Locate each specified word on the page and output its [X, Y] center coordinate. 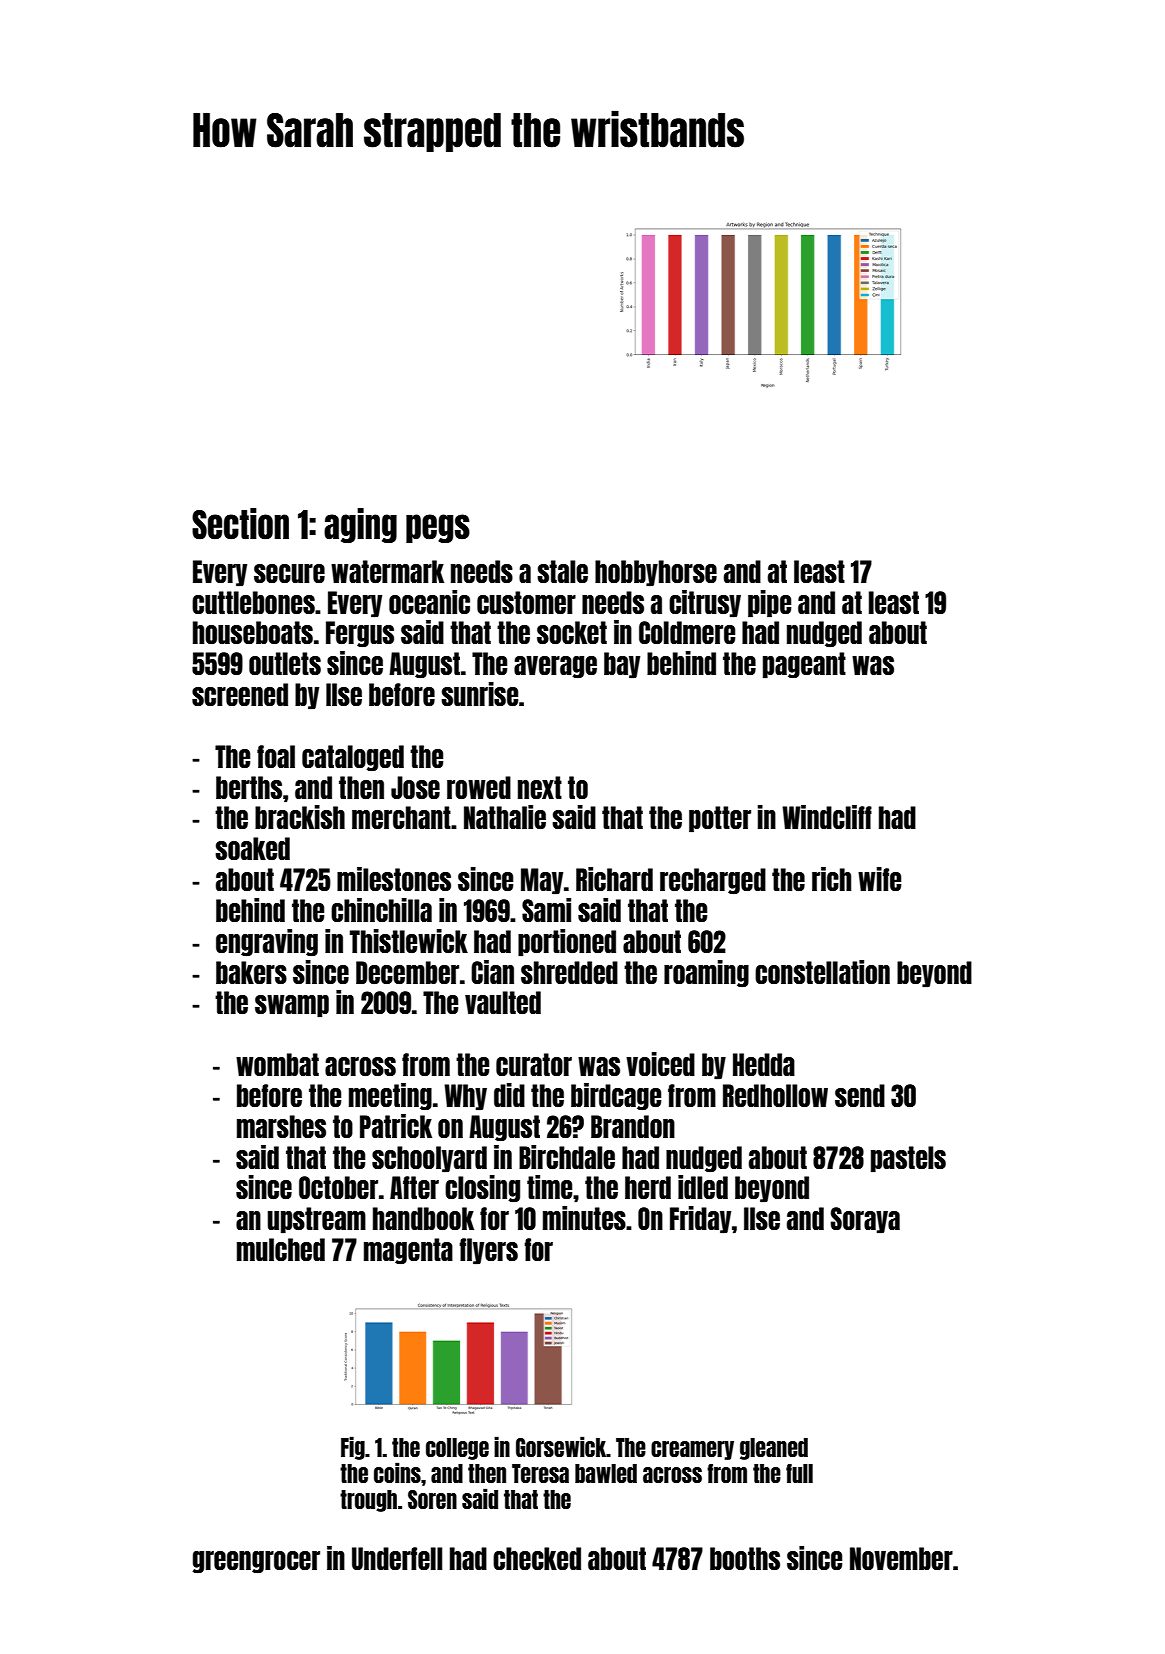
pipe [769, 604]
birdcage [616, 1096]
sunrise [479, 694]
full [799, 1473]
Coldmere [687, 632]
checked [537, 1558]
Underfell [397, 1558]
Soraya [865, 1220]
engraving [267, 942]
